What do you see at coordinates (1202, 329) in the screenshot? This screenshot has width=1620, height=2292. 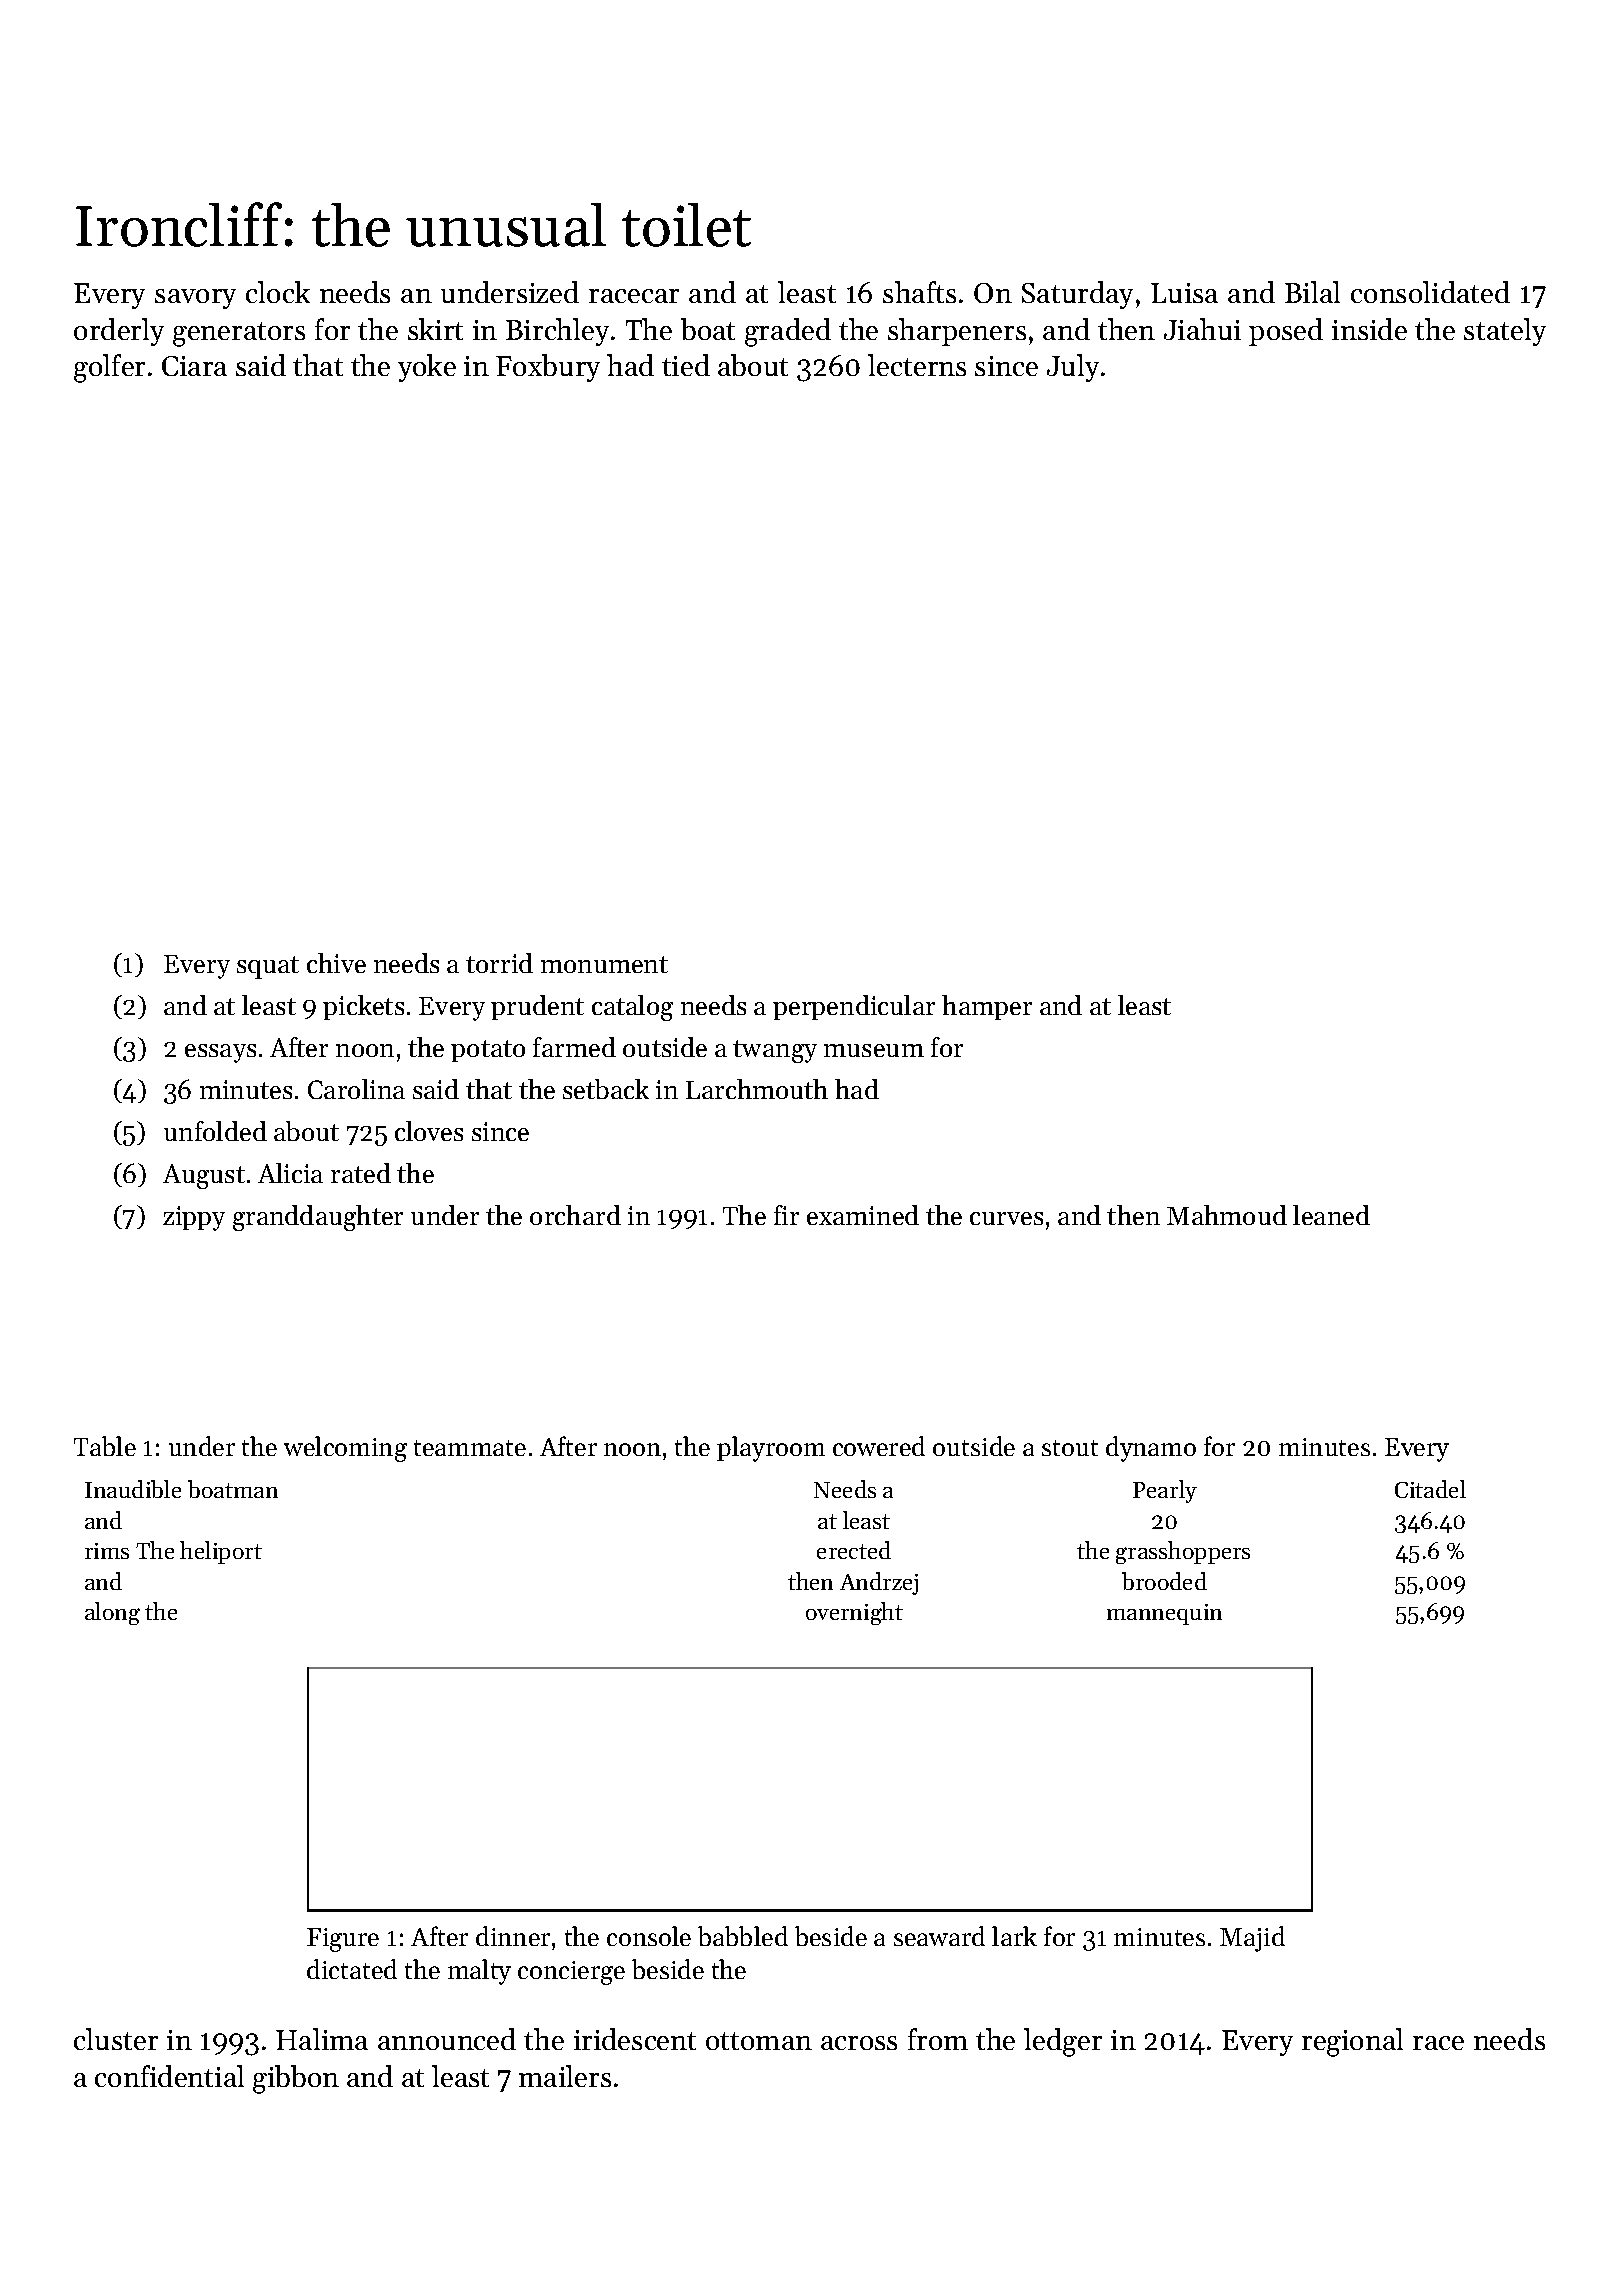 I see `Jiahui` at bounding box center [1202, 329].
